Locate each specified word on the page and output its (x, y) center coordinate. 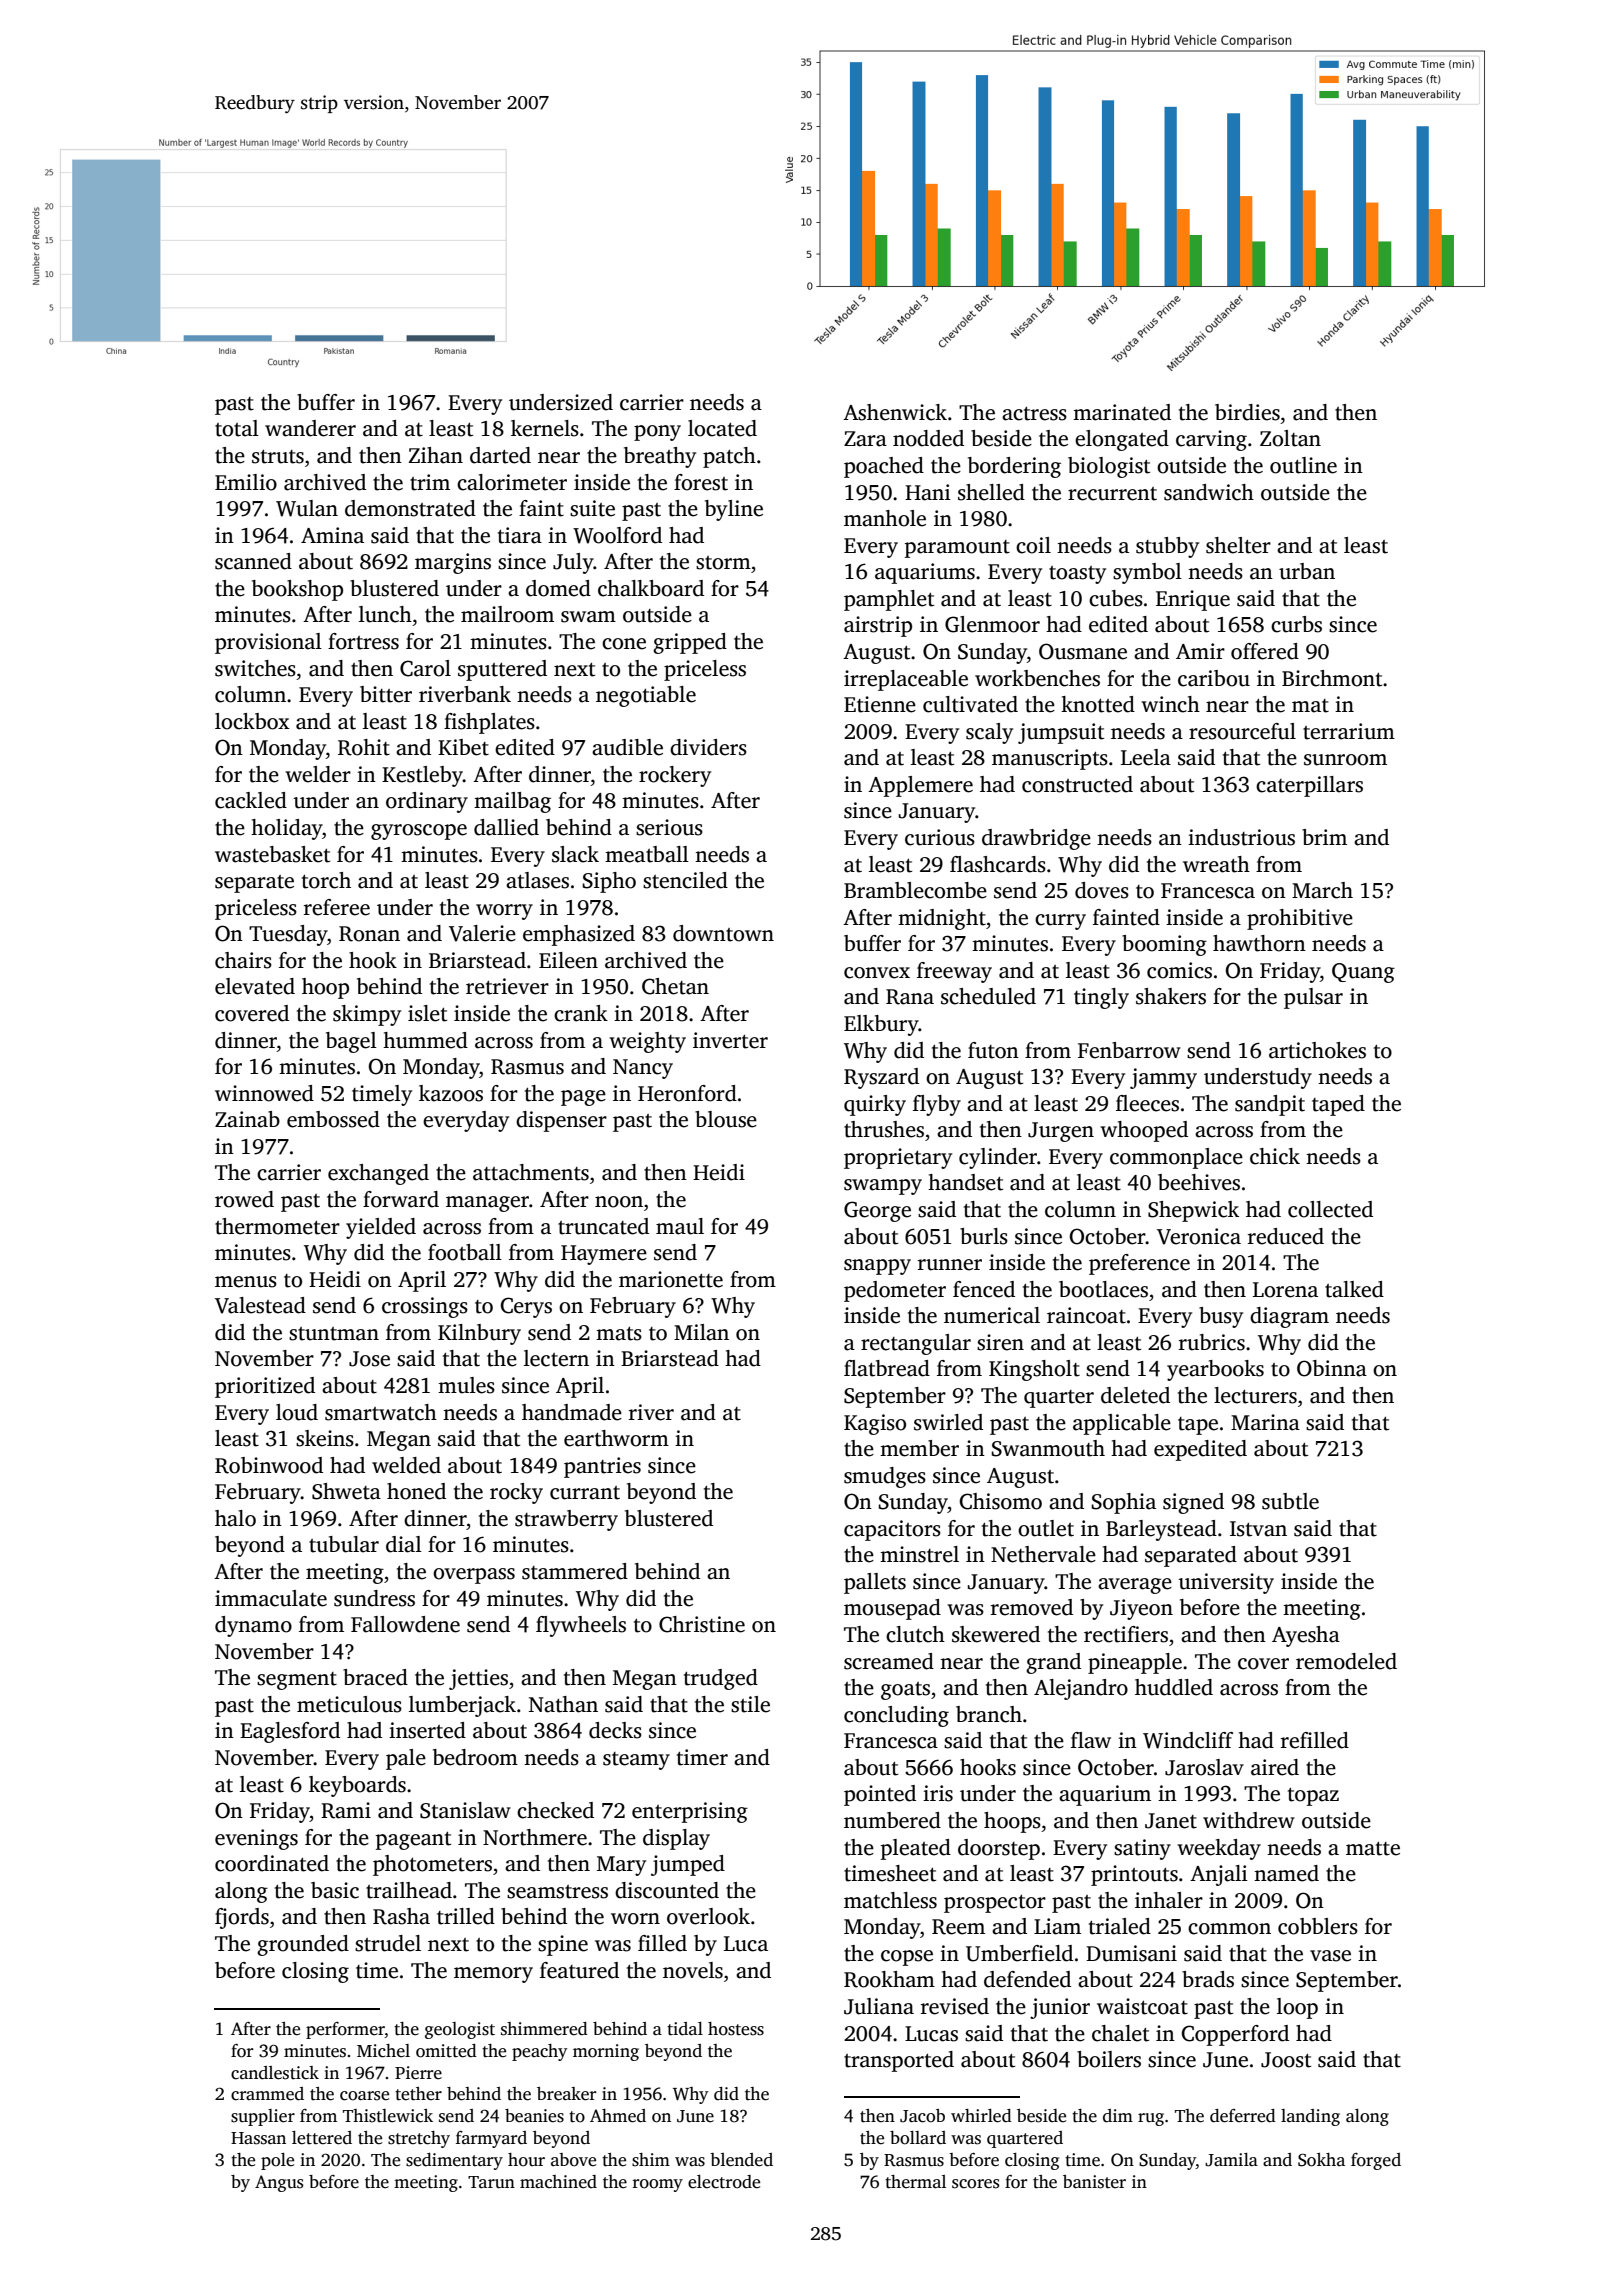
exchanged (378, 1174)
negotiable (646, 696)
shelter (1238, 545)
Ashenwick (895, 412)
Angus (279, 2183)
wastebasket (272, 854)
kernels (545, 428)
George (877, 1211)
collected (1330, 1209)
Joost (1286, 2060)
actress (1034, 414)
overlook (708, 1916)
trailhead (409, 1890)
